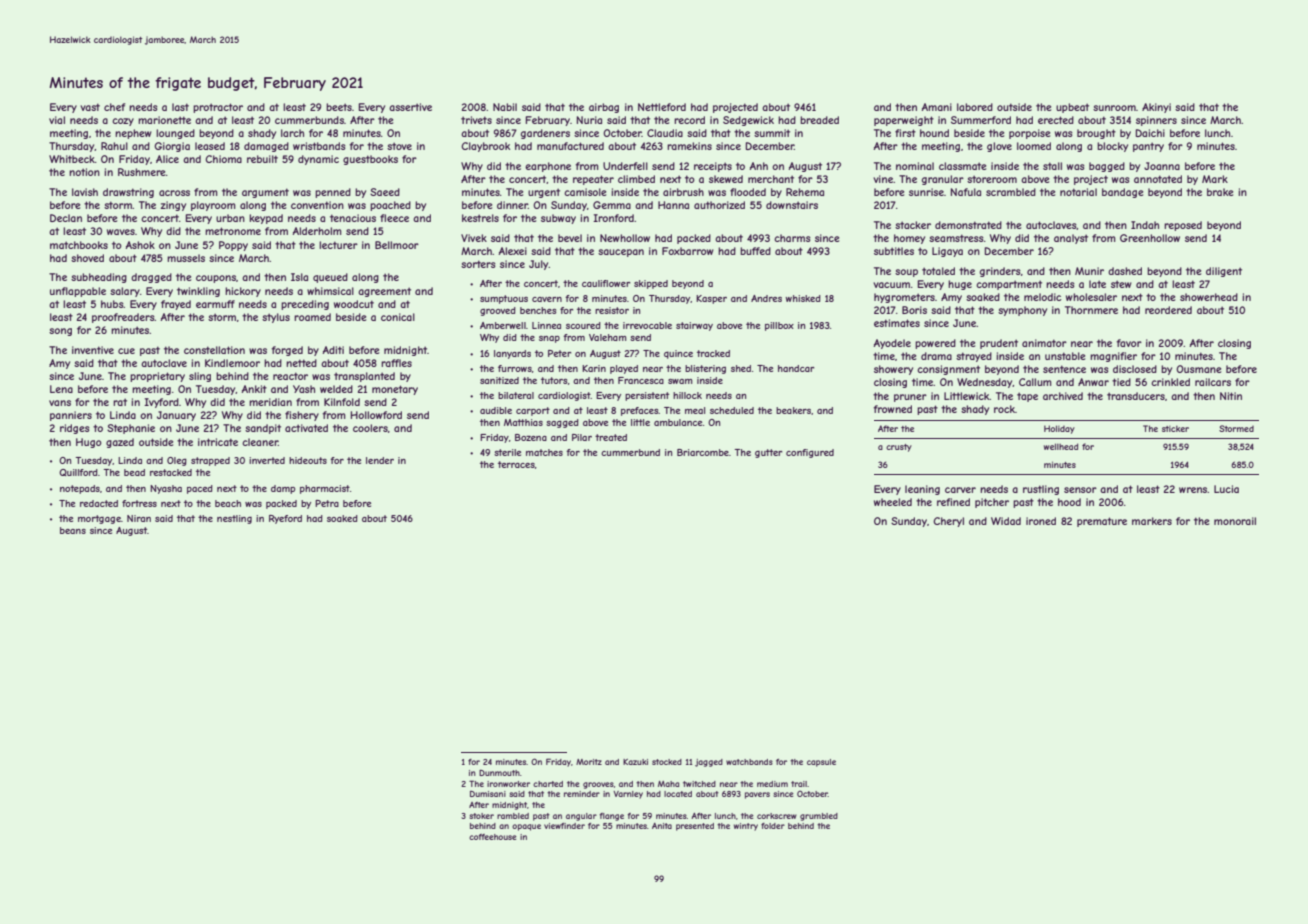  I want to click on netted, so click(301, 363).
